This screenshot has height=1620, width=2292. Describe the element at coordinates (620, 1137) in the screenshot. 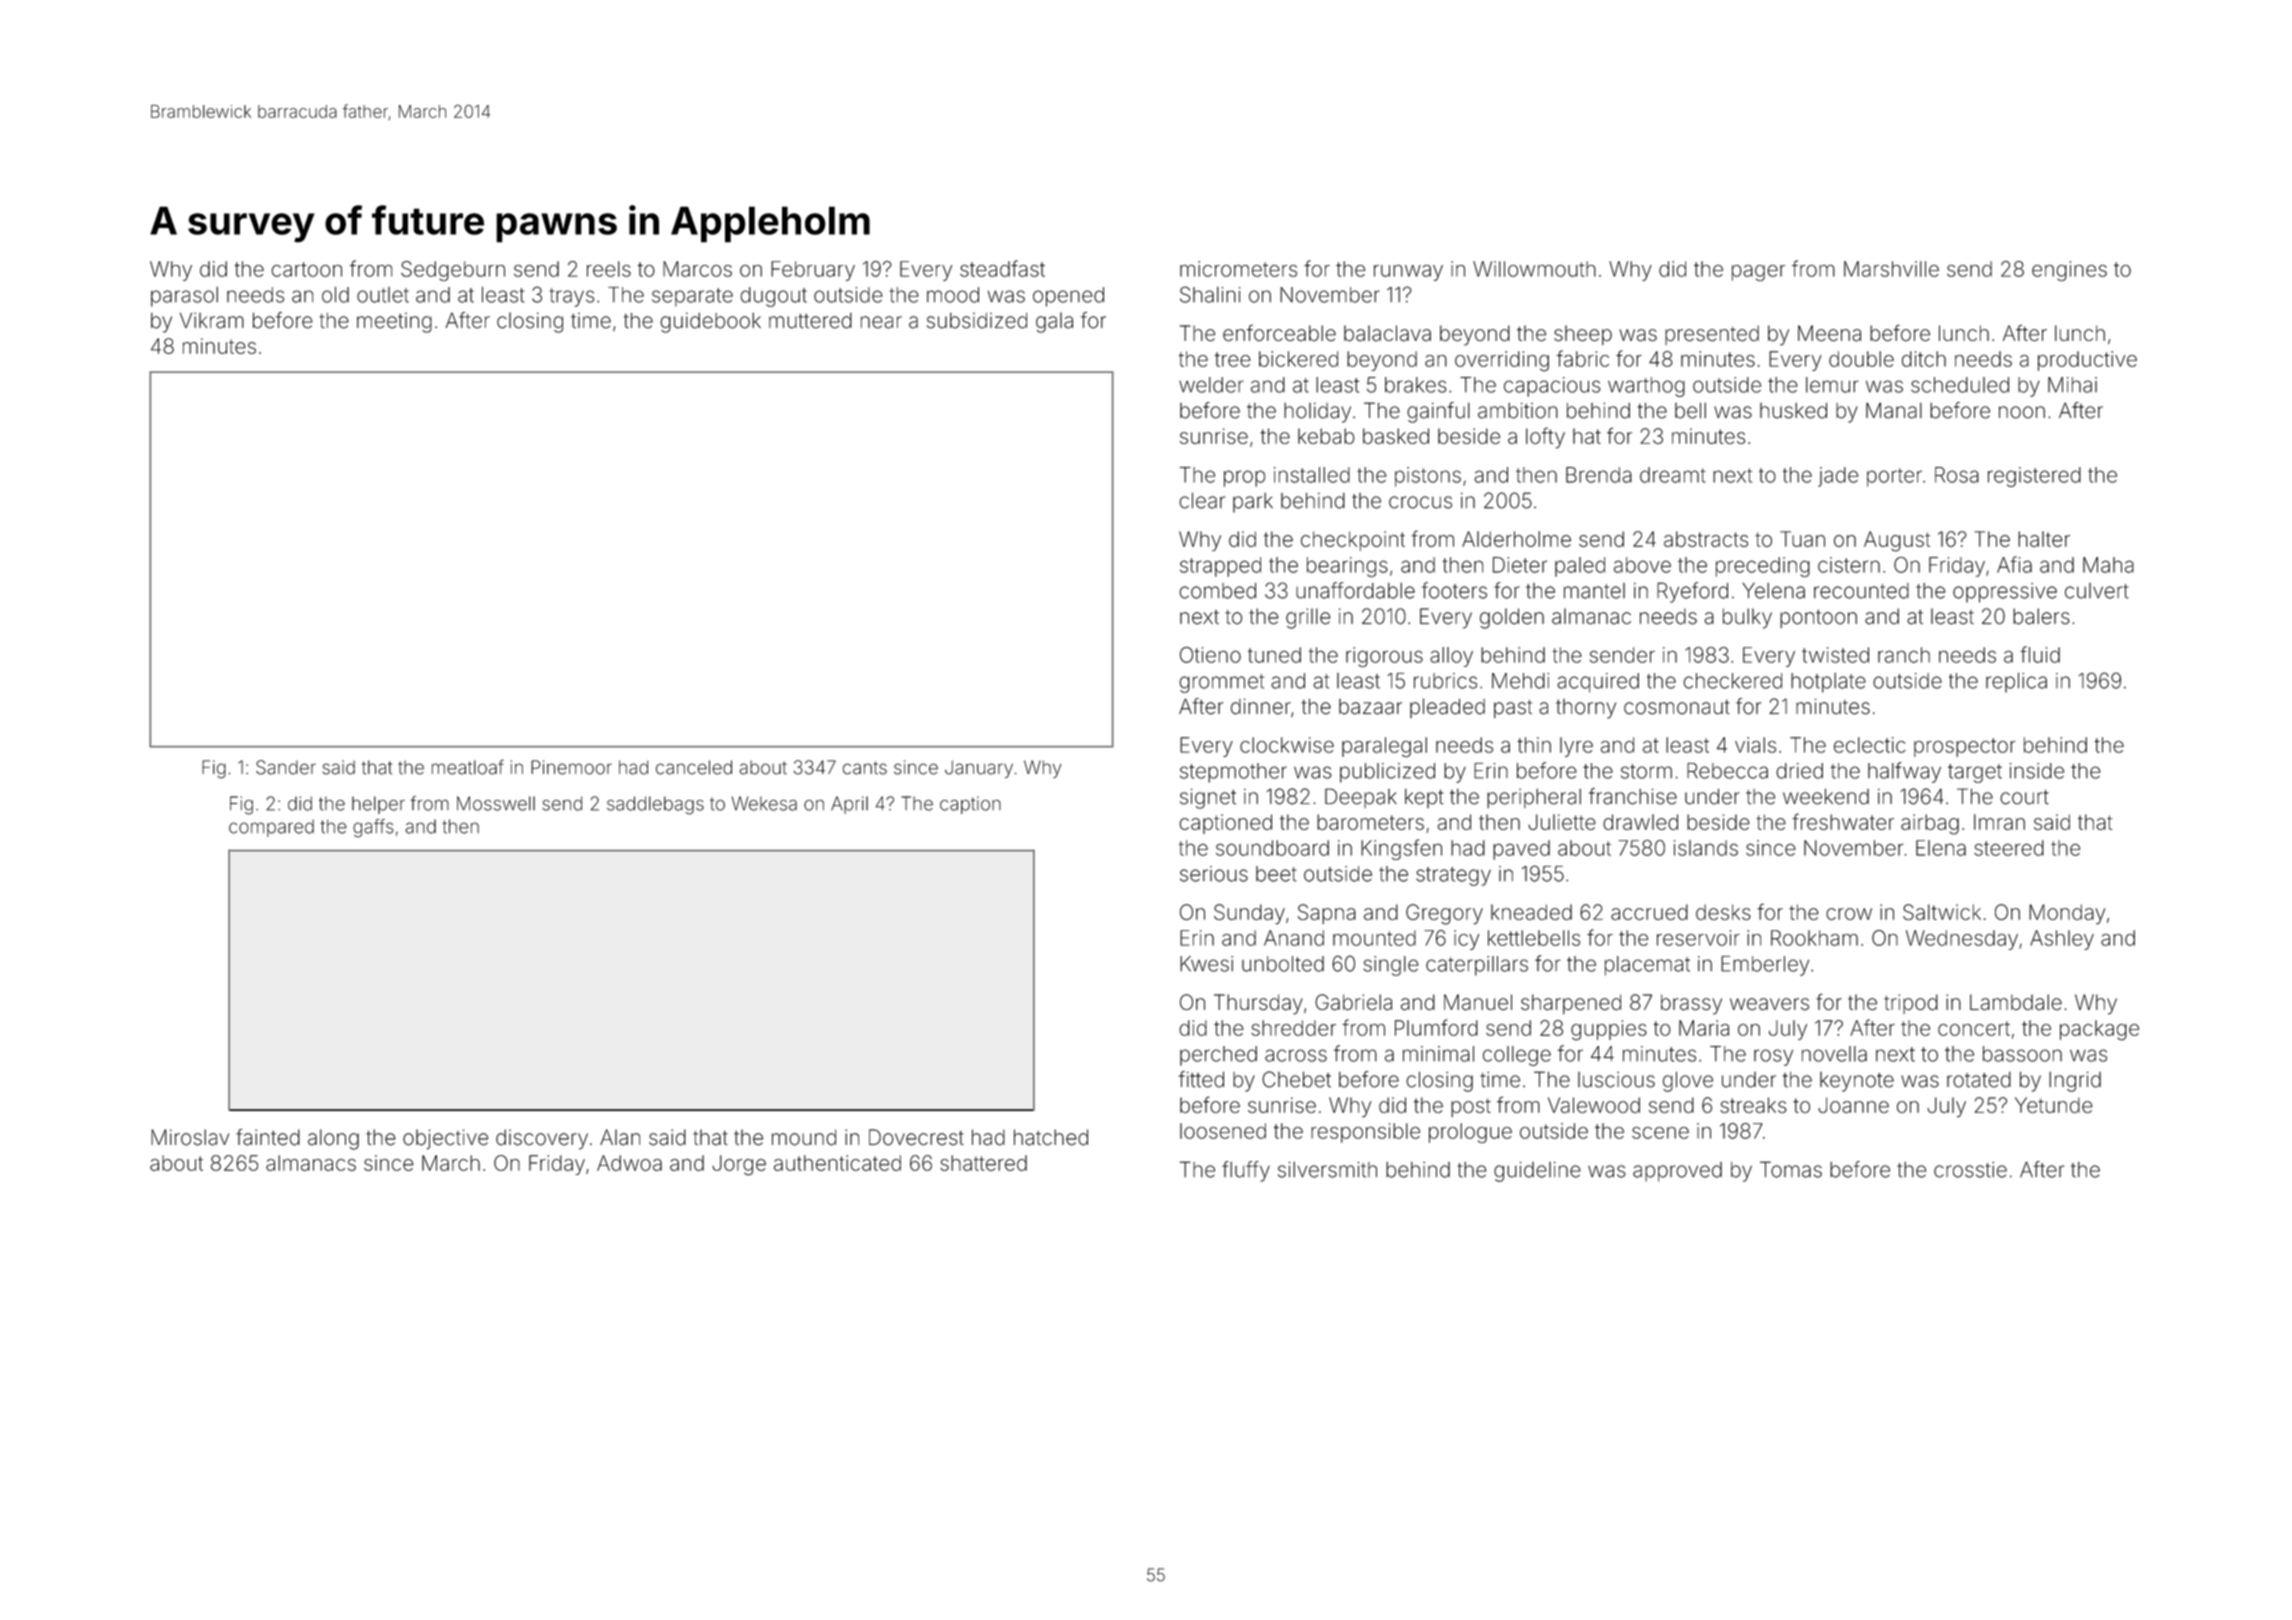

I see `Alan` at that location.
